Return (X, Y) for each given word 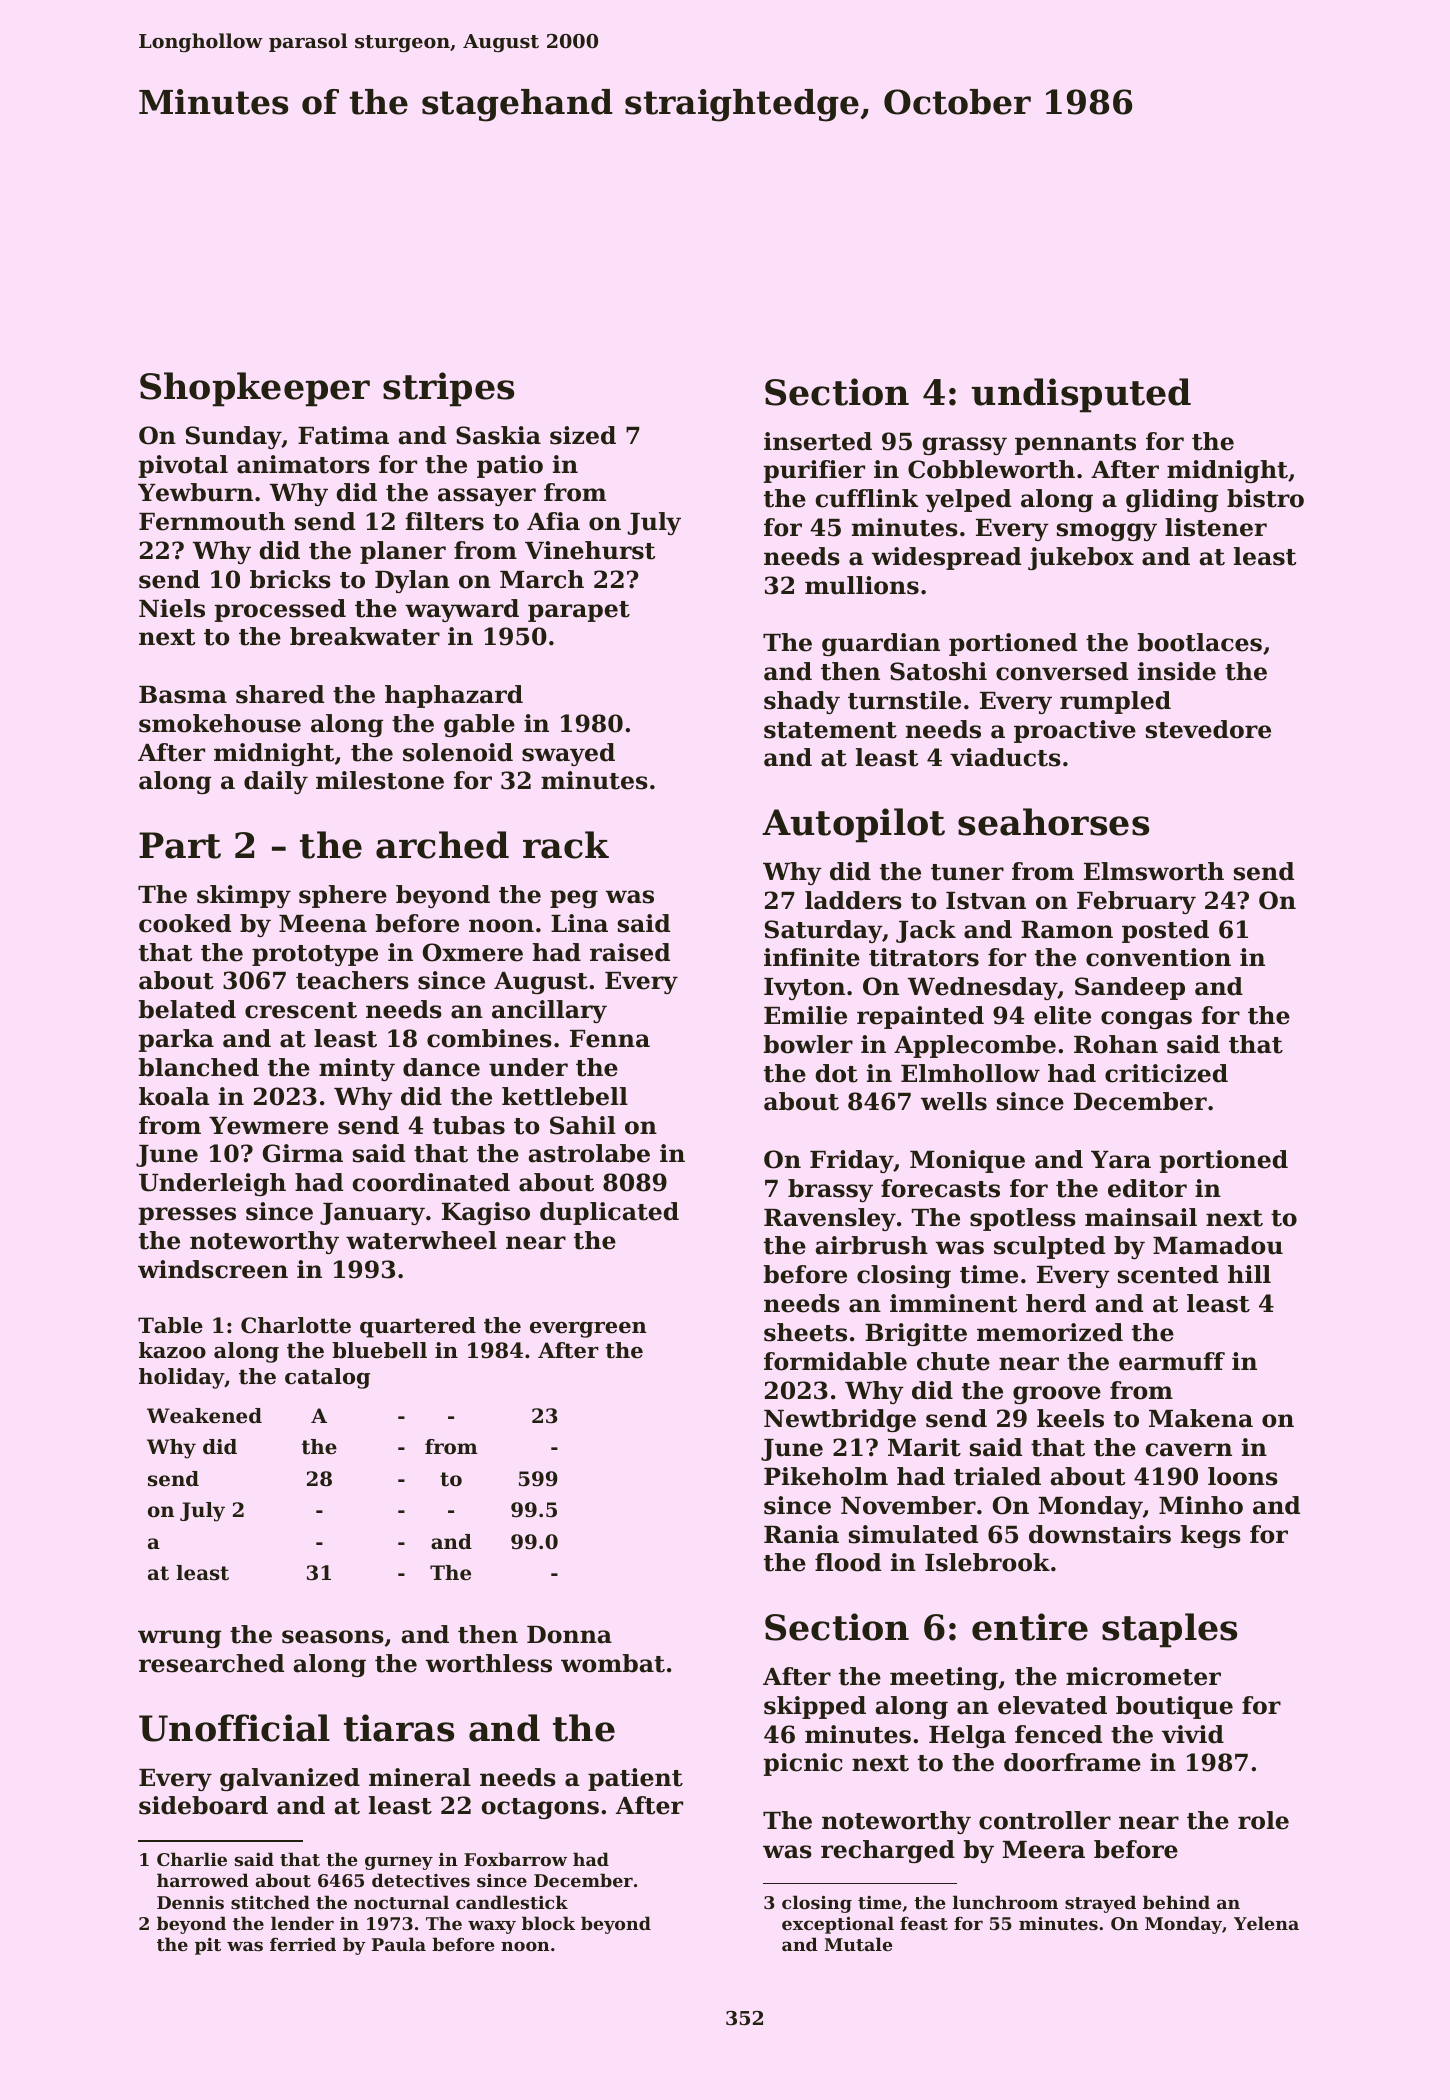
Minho (1201, 1505)
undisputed (1081, 395)
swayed (568, 754)
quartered (418, 1327)
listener (1216, 527)
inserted (818, 441)
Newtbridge (840, 1420)
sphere (343, 896)
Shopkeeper (255, 389)
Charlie (192, 1859)
